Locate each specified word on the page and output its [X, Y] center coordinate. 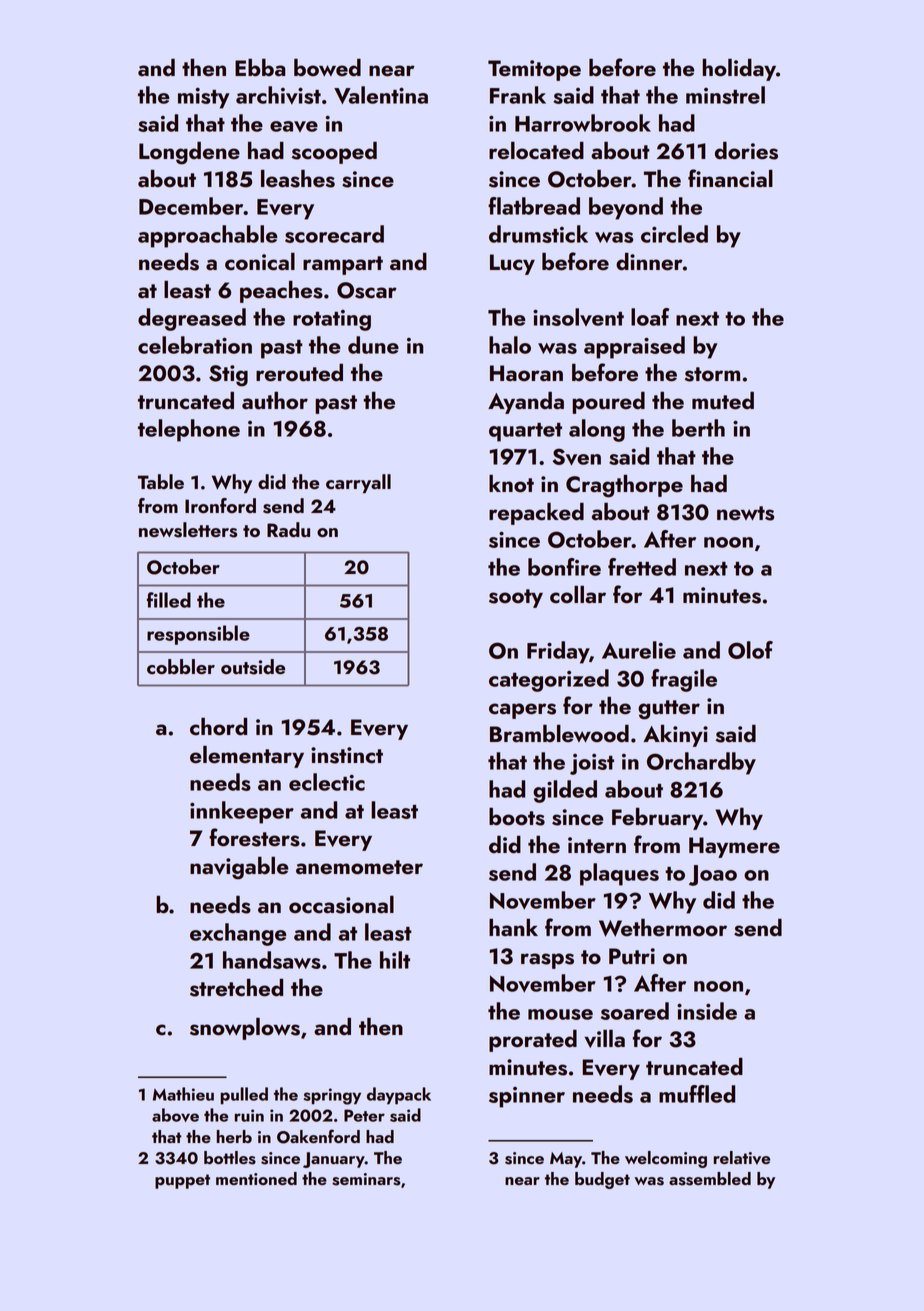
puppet [182, 1181]
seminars [366, 1179]
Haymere [734, 847]
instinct [347, 755]
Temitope [534, 70]
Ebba [260, 68]
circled [674, 234]
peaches [281, 292]
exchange [238, 934]
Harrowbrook [583, 123]
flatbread [534, 206]
